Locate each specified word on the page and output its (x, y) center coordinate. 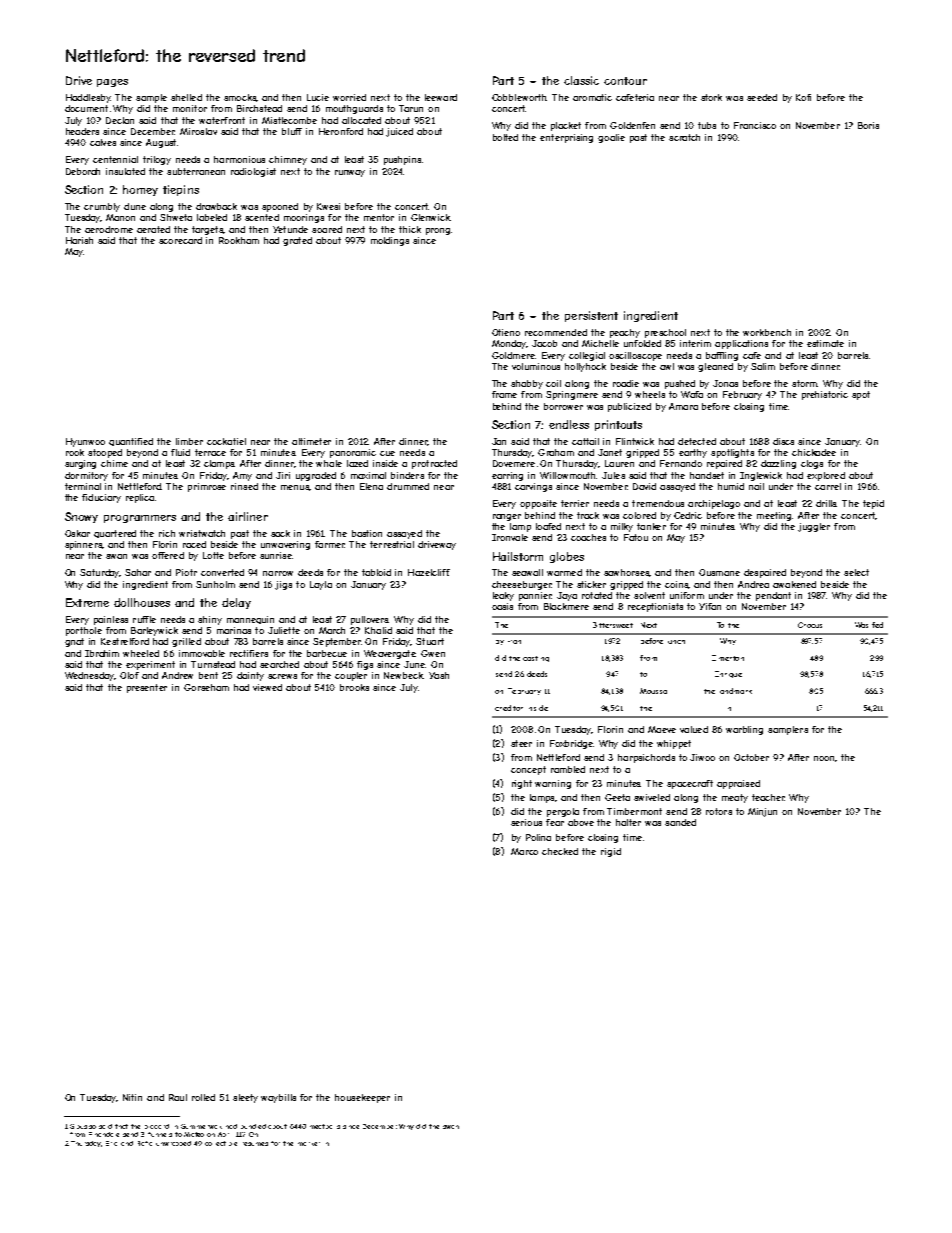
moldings (390, 241)
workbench (767, 332)
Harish (79, 240)
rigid (611, 852)
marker (309, 1144)
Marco (524, 851)
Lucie (318, 97)
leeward (441, 97)
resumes (255, 1144)
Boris (868, 125)
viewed (267, 687)
